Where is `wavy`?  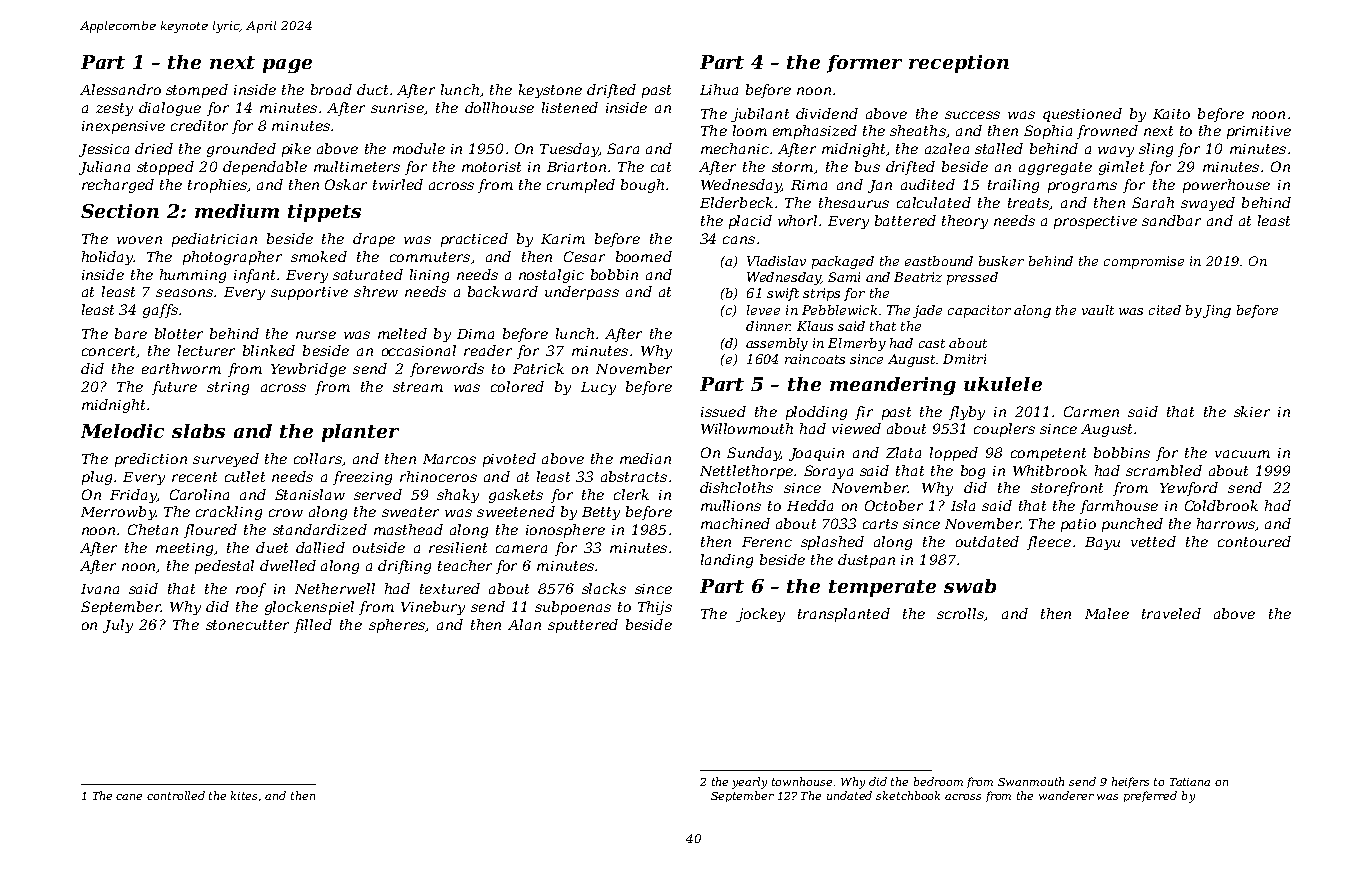
wavy is located at coordinates (1116, 151).
